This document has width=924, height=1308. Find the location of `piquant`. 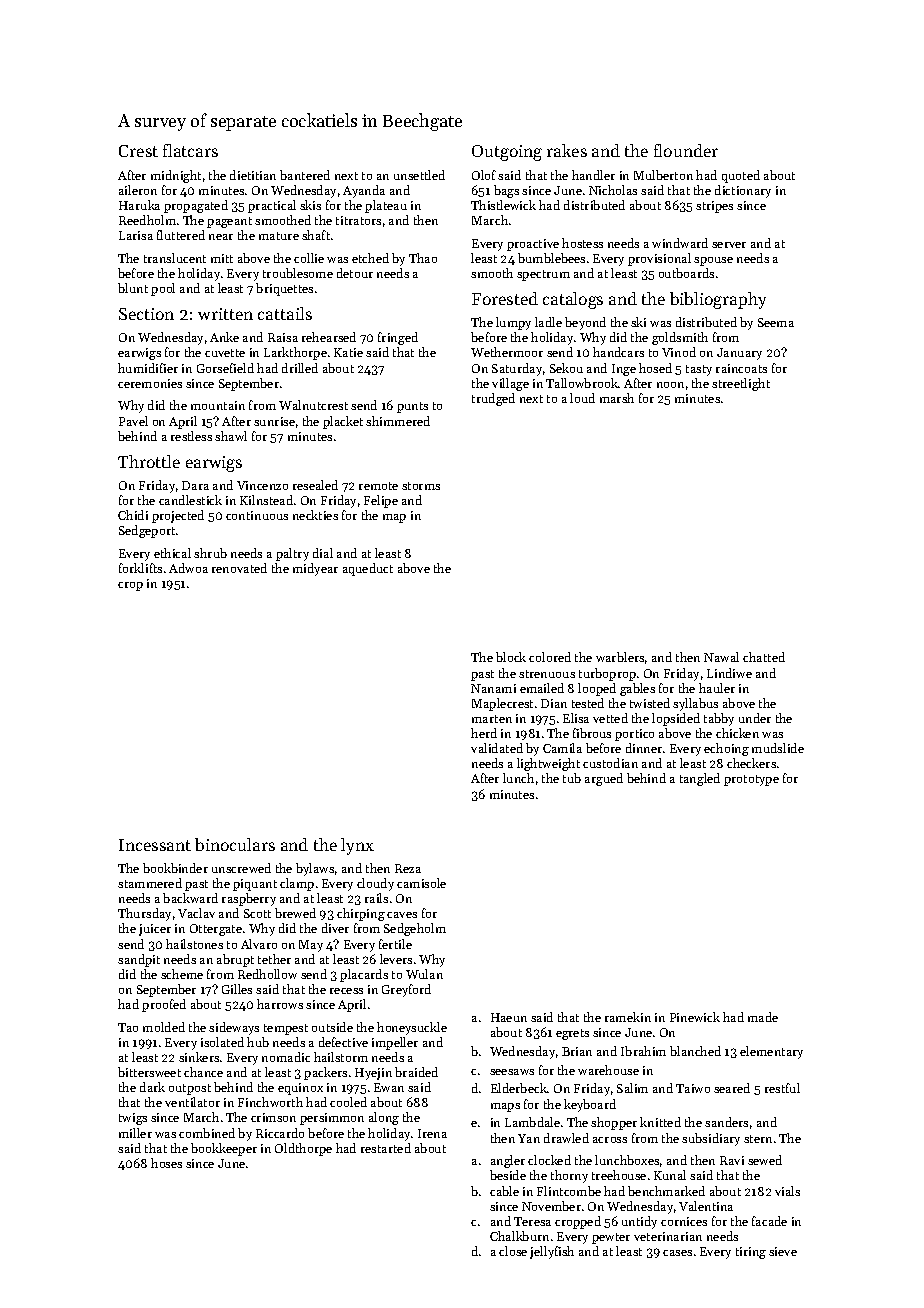

piquant is located at coordinates (255, 885).
